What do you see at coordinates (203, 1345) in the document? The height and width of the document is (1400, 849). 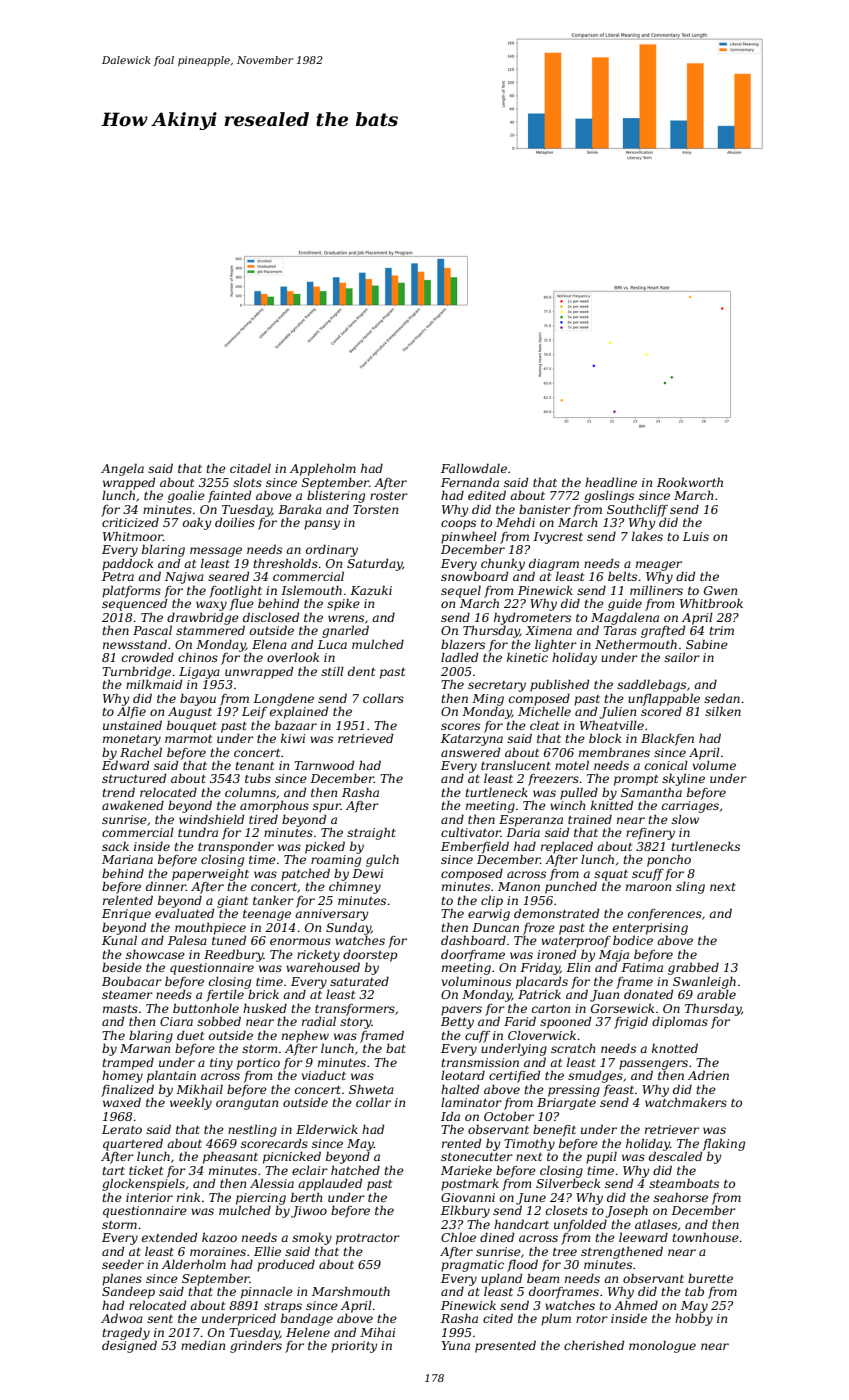 I see `median` at bounding box center [203, 1345].
